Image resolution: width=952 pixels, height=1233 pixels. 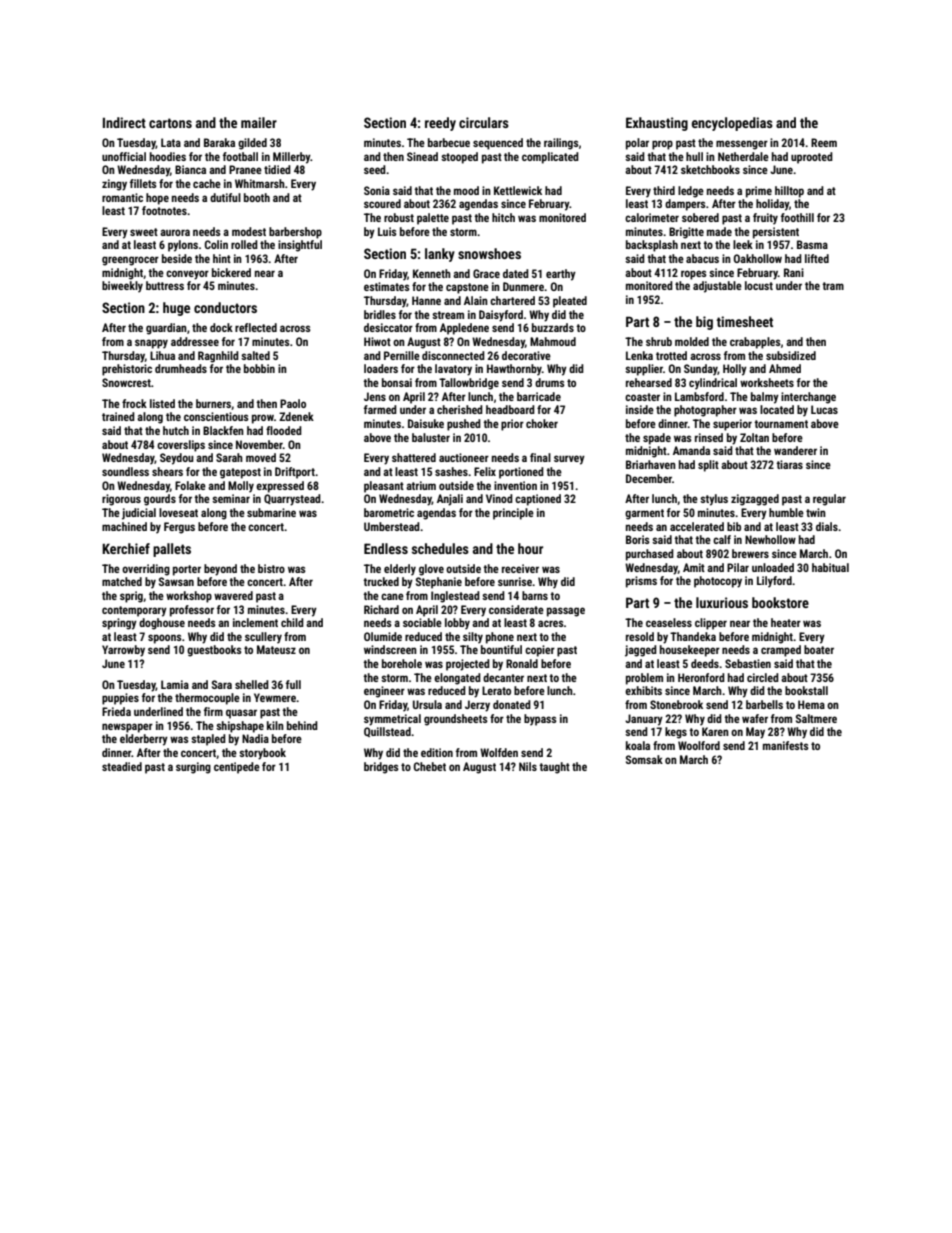 I want to click on bobbin, so click(x=259, y=368).
